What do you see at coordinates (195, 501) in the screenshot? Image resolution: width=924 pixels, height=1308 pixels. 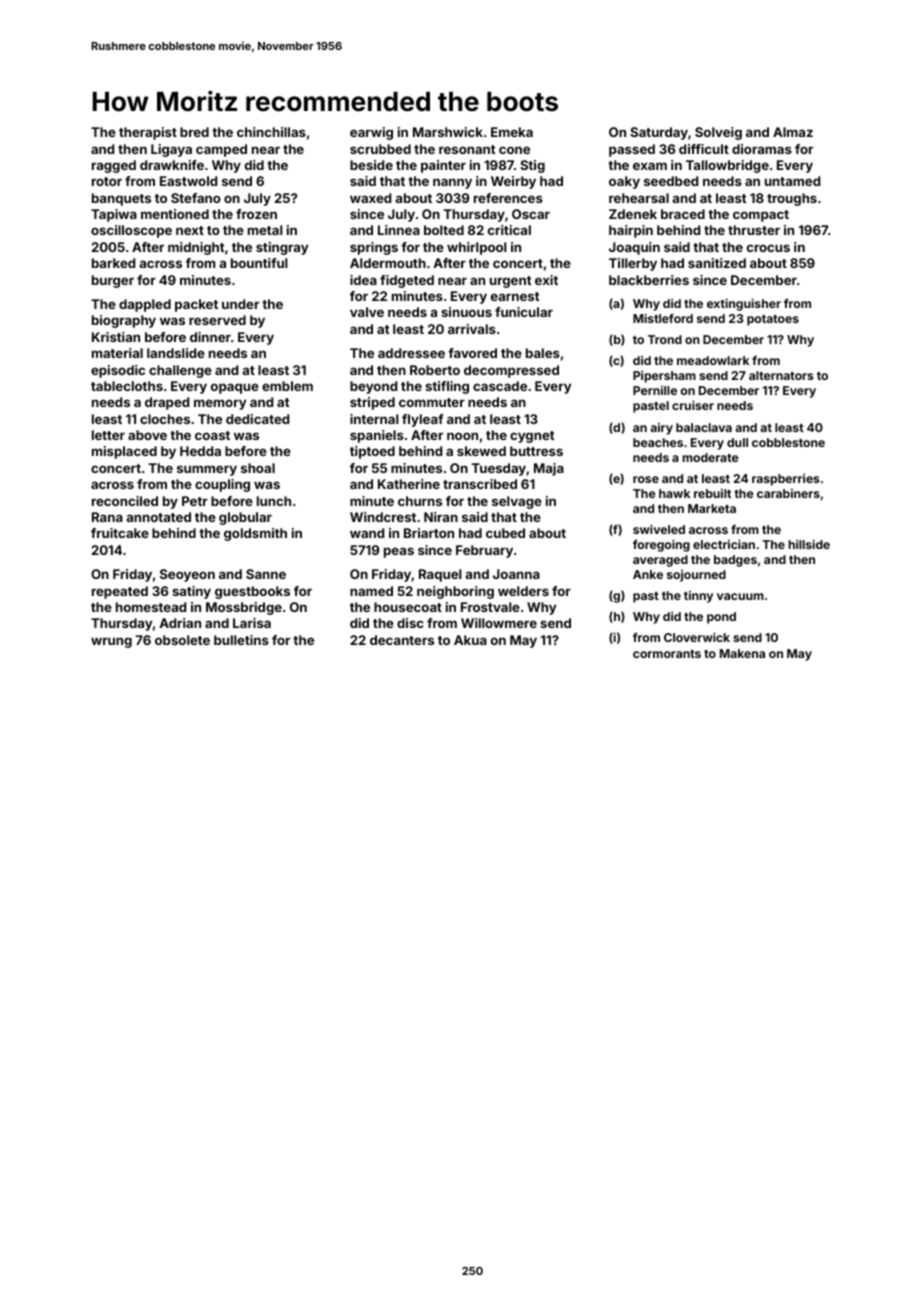 I see `Petr` at bounding box center [195, 501].
